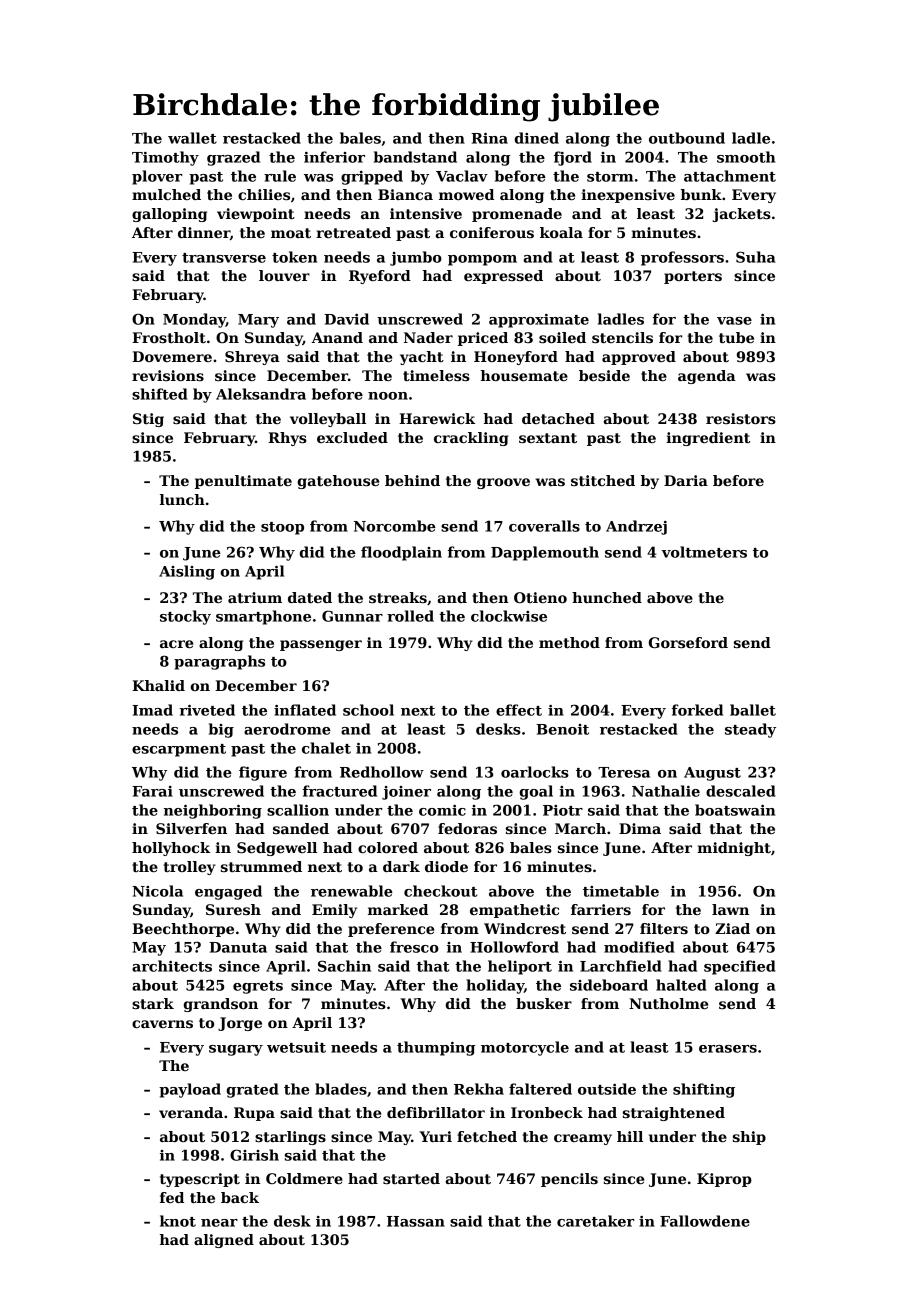 The height and width of the screenshot is (1316, 908). I want to click on storm, so click(610, 177).
